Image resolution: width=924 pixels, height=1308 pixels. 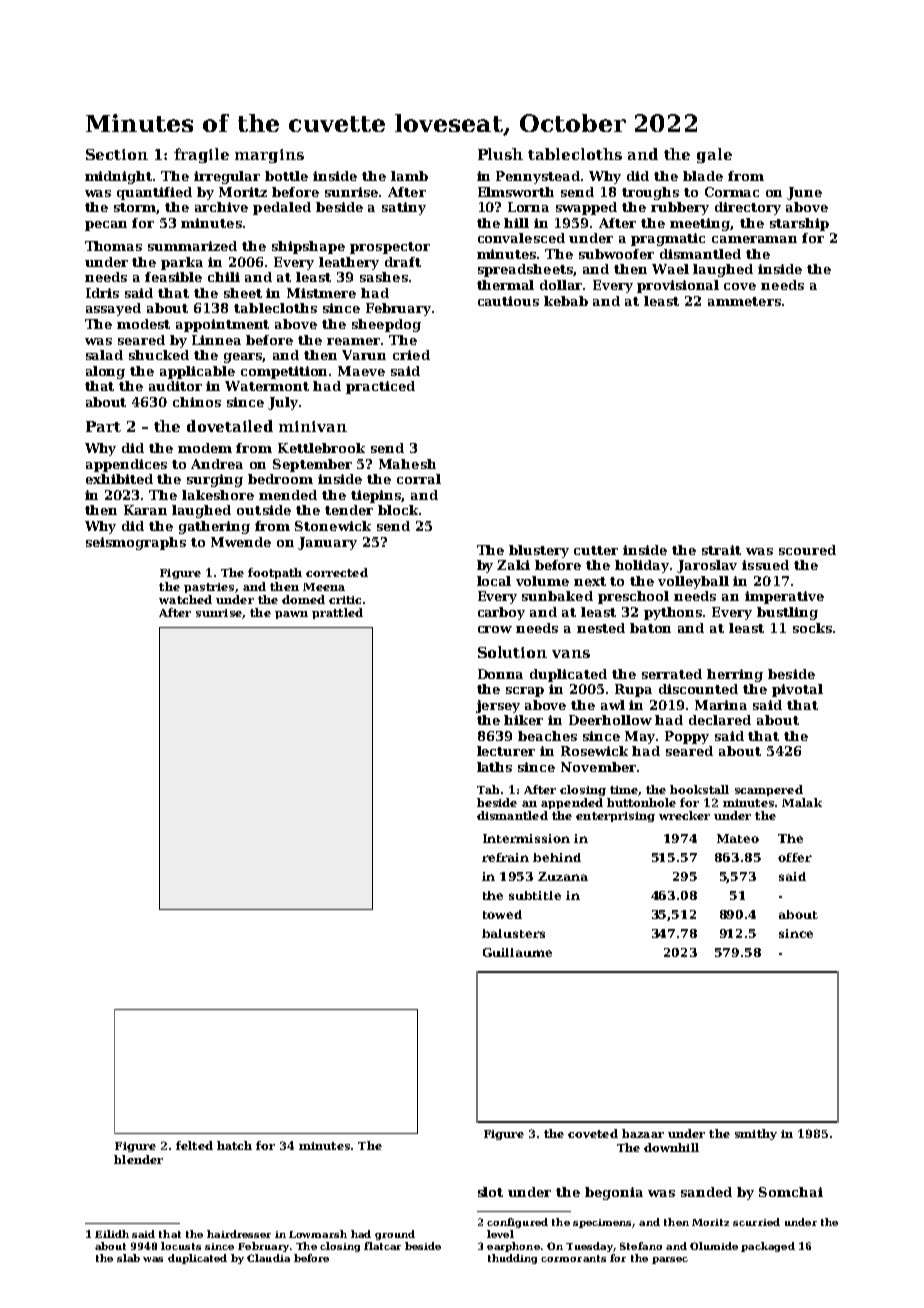 What do you see at coordinates (337, 613) in the screenshot?
I see `prattled` at bounding box center [337, 613].
